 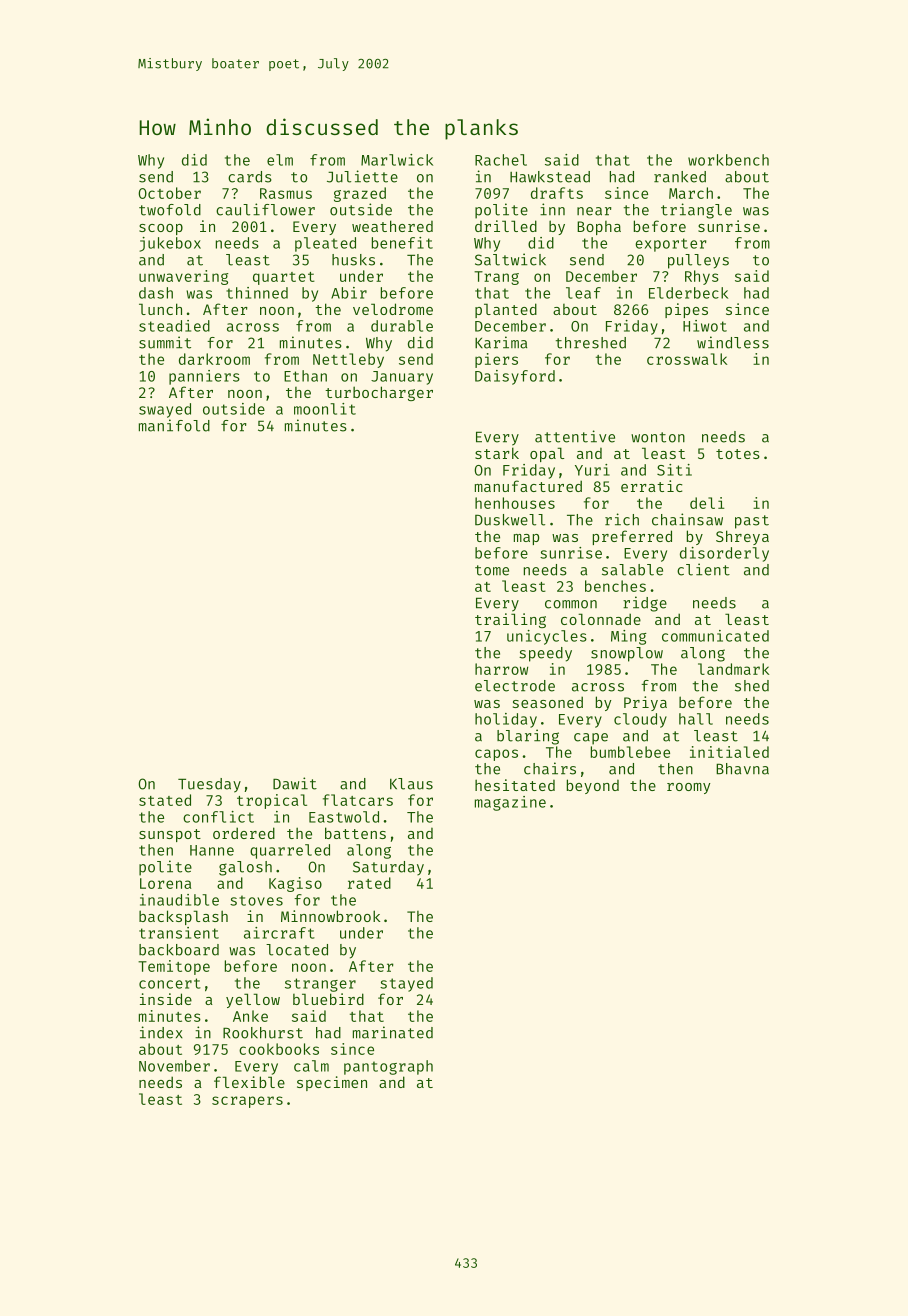 What do you see at coordinates (506, 310) in the screenshot?
I see `planted` at bounding box center [506, 310].
